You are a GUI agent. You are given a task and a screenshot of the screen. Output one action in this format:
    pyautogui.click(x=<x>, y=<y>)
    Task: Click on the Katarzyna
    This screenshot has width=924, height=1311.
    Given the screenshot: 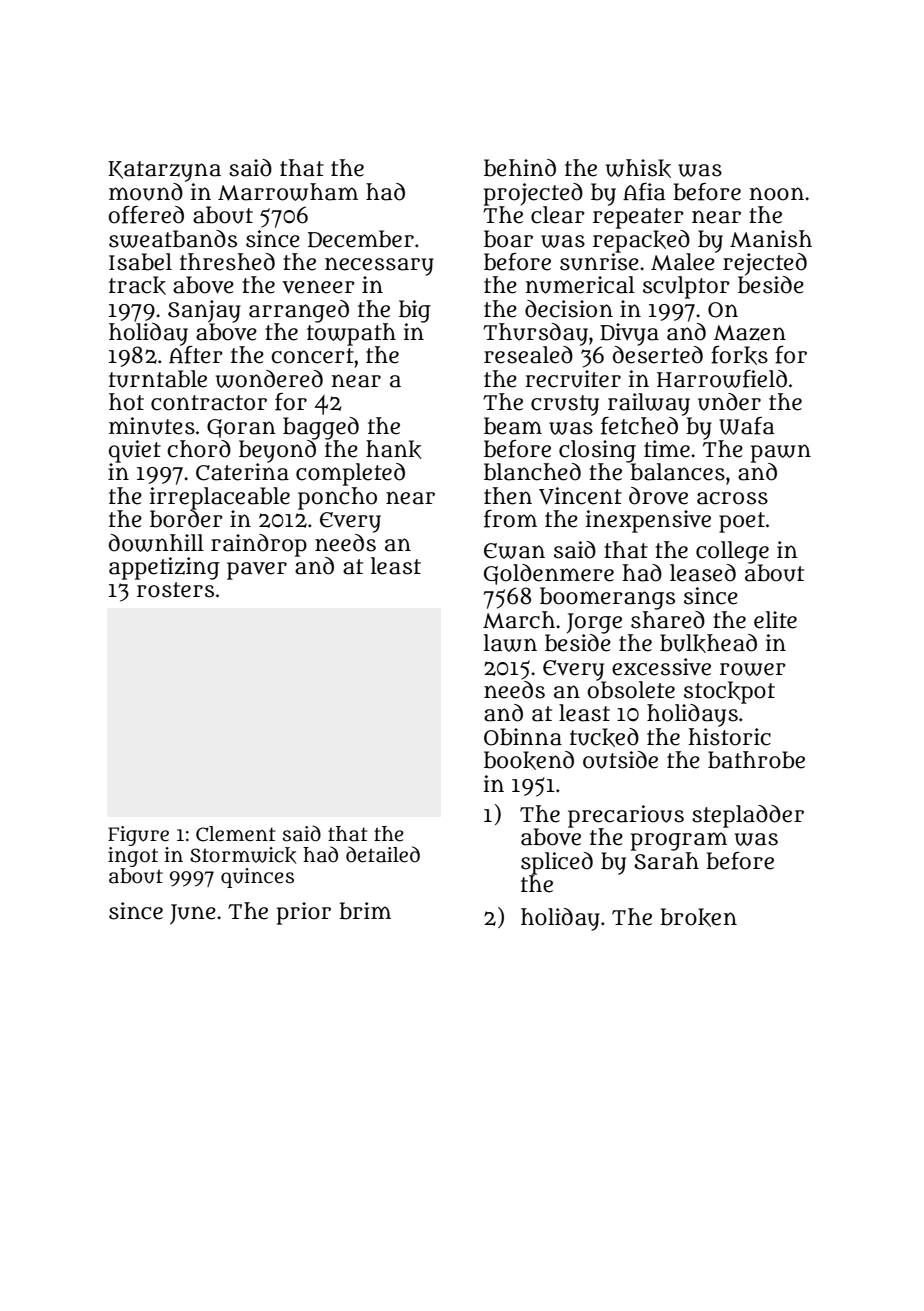 What is the action you would take?
    pyautogui.click(x=164, y=171)
